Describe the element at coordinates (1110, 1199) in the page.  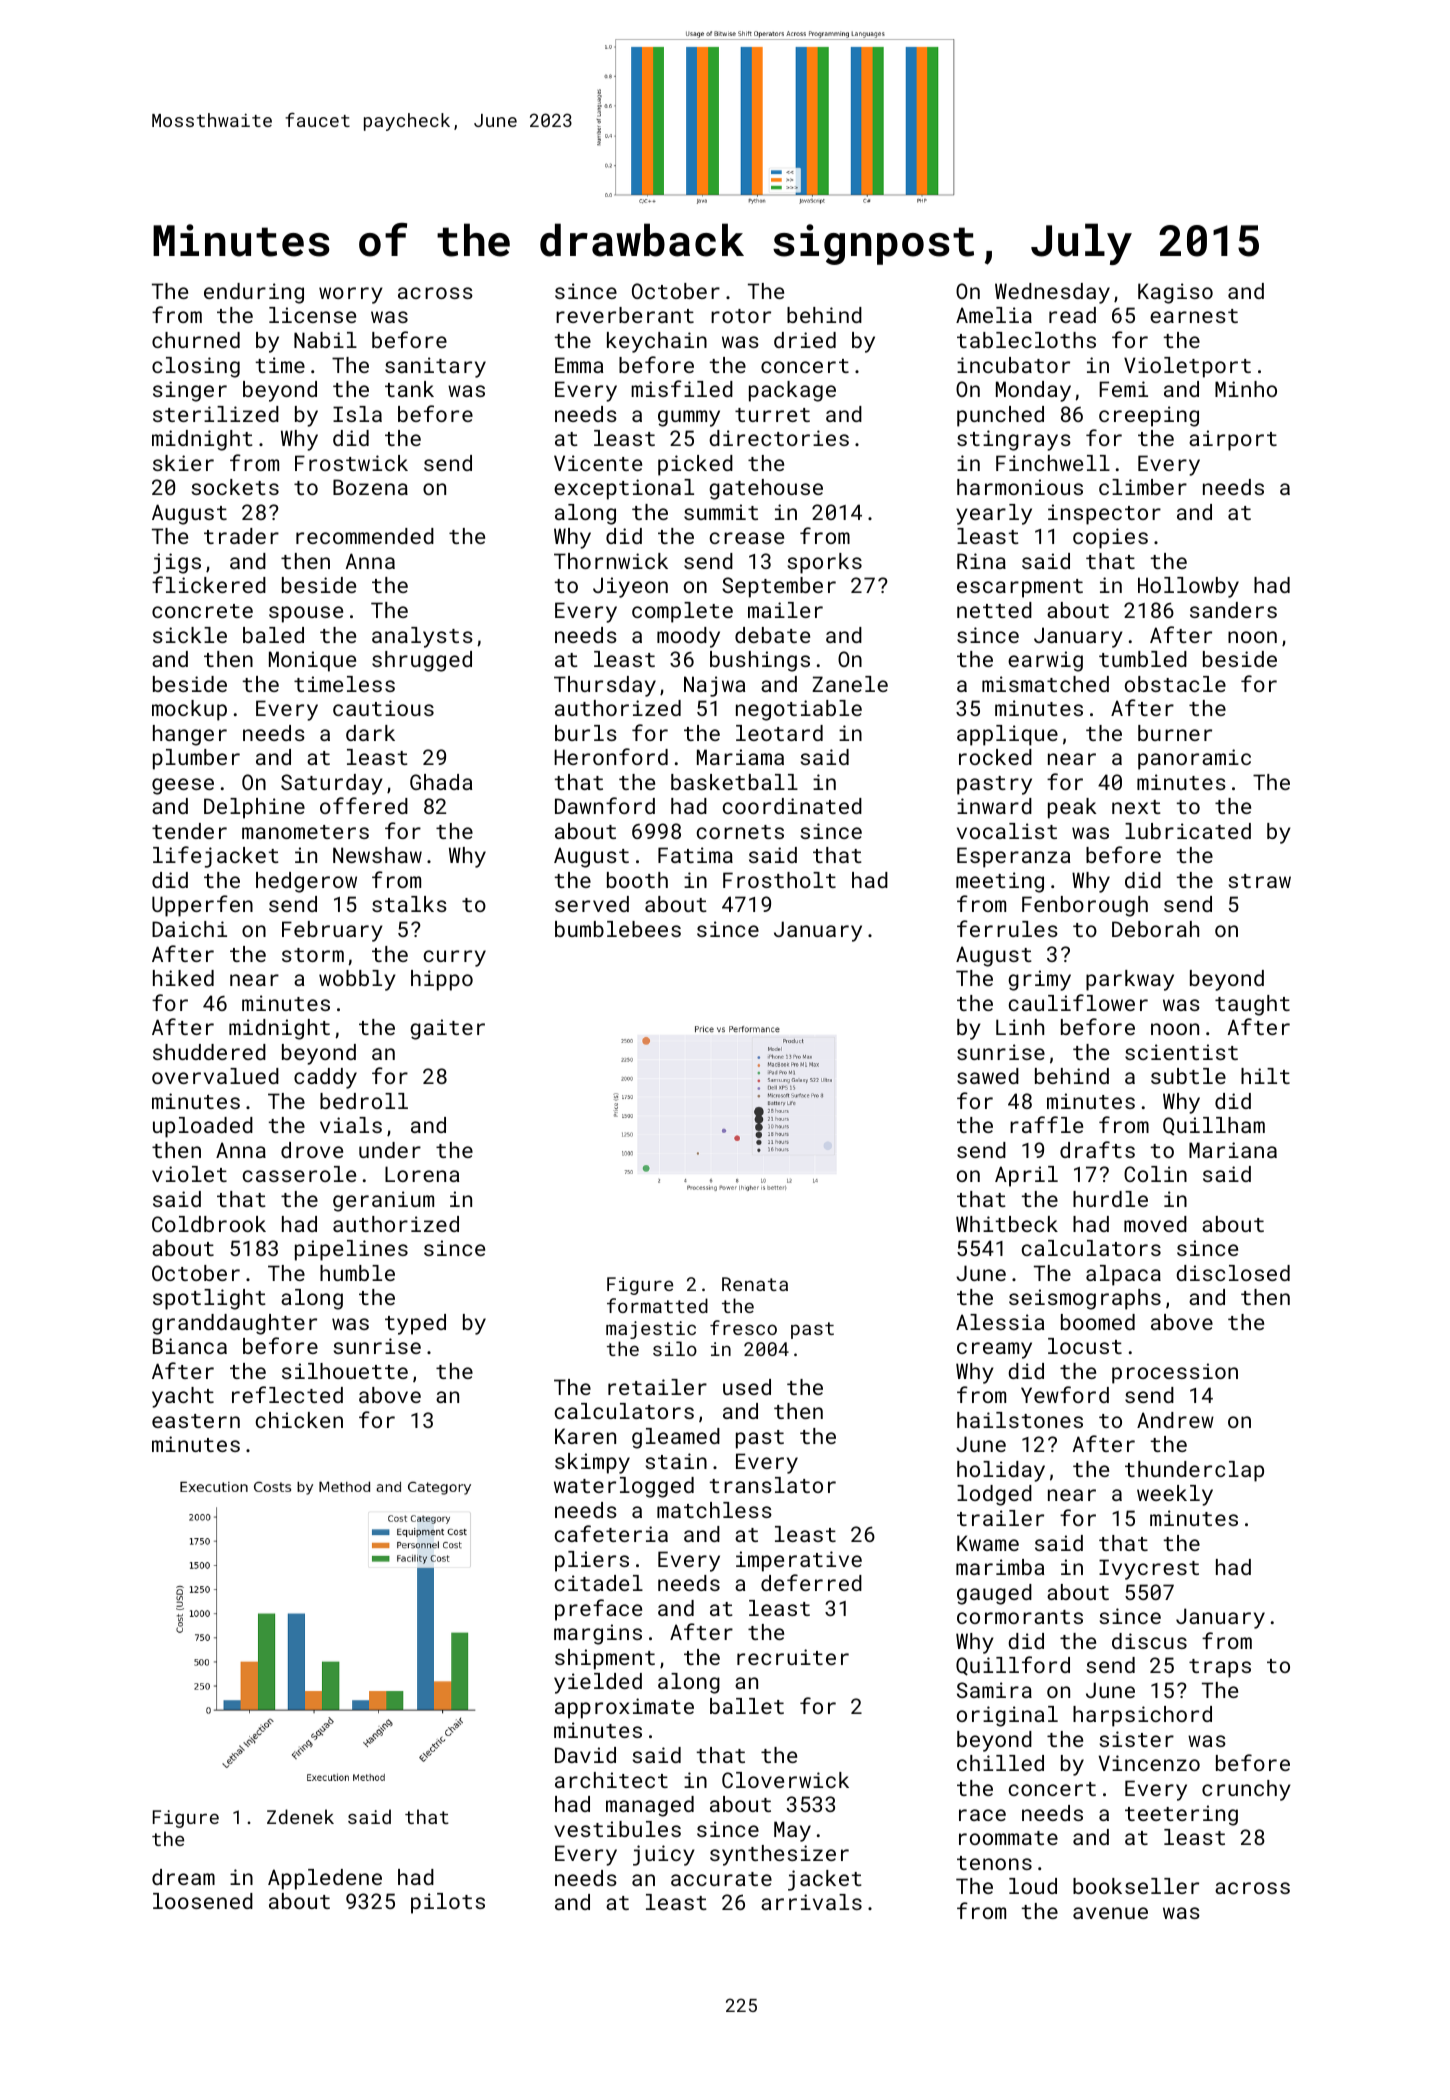
I see `hurdle` at that location.
